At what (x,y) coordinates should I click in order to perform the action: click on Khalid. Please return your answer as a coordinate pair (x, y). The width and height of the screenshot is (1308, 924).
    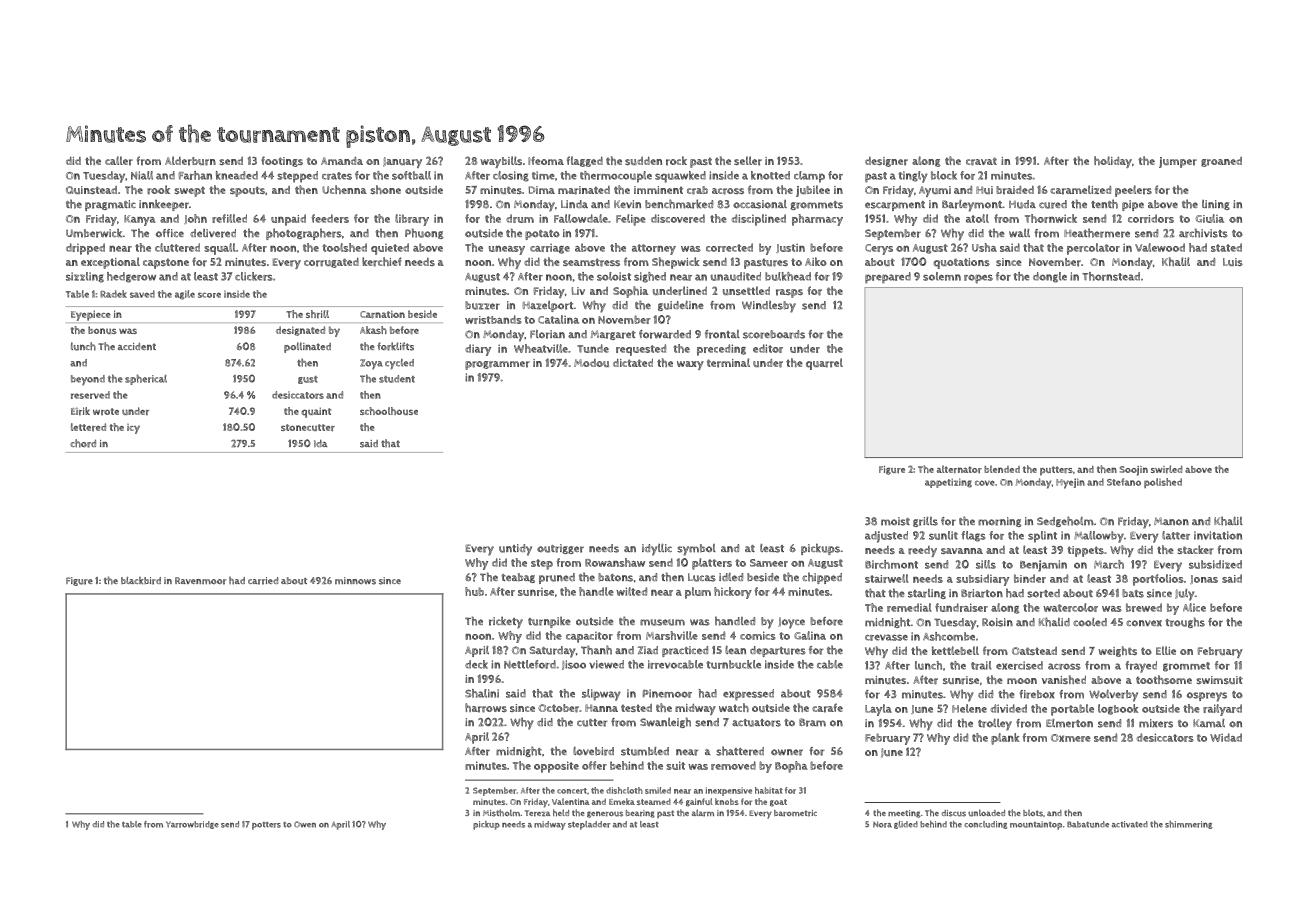
    Looking at the image, I should click on (1054, 622).
